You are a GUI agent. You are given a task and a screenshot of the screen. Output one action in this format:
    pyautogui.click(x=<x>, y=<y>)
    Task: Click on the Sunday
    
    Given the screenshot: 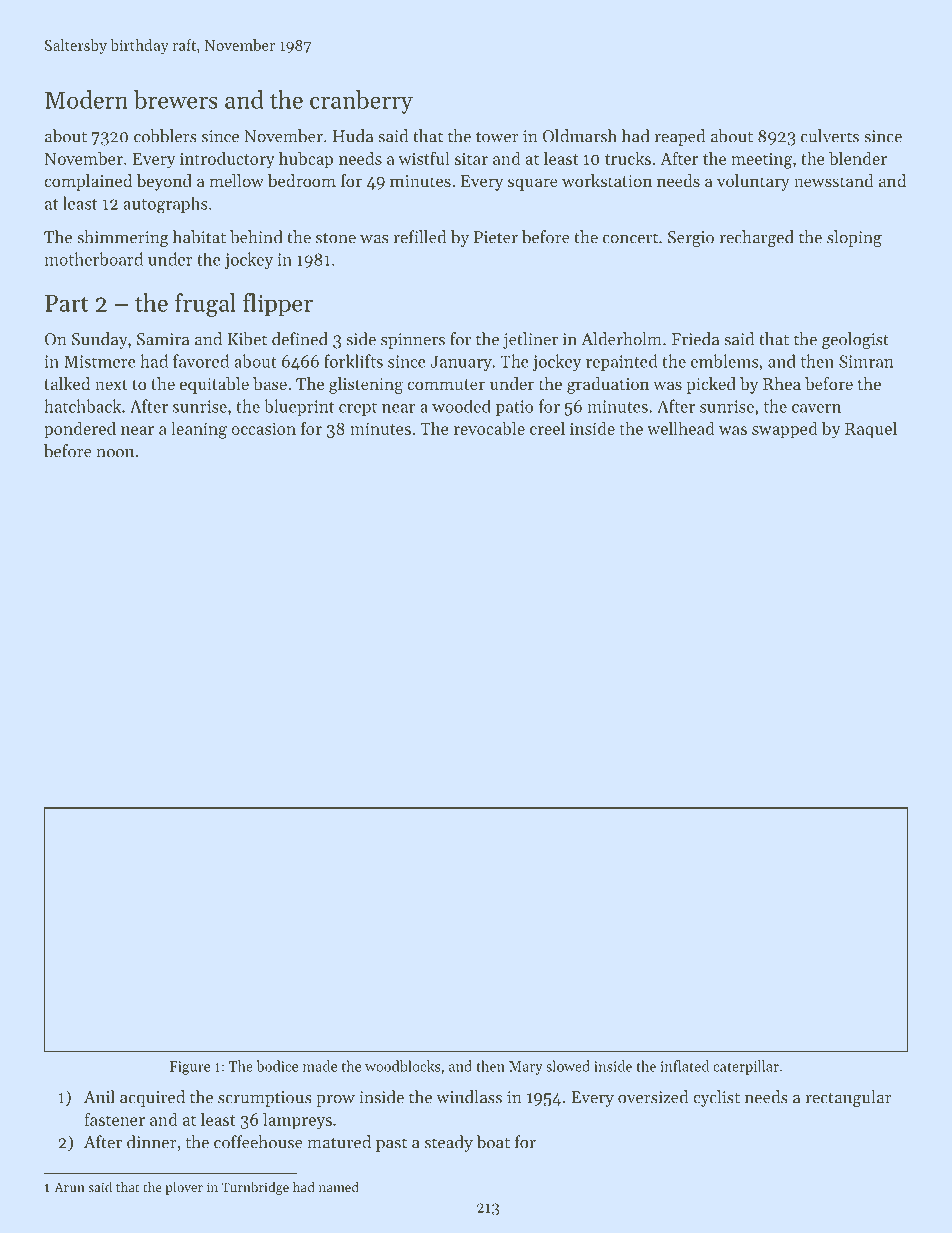 What is the action you would take?
    pyautogui.click(x=100, y=340)
